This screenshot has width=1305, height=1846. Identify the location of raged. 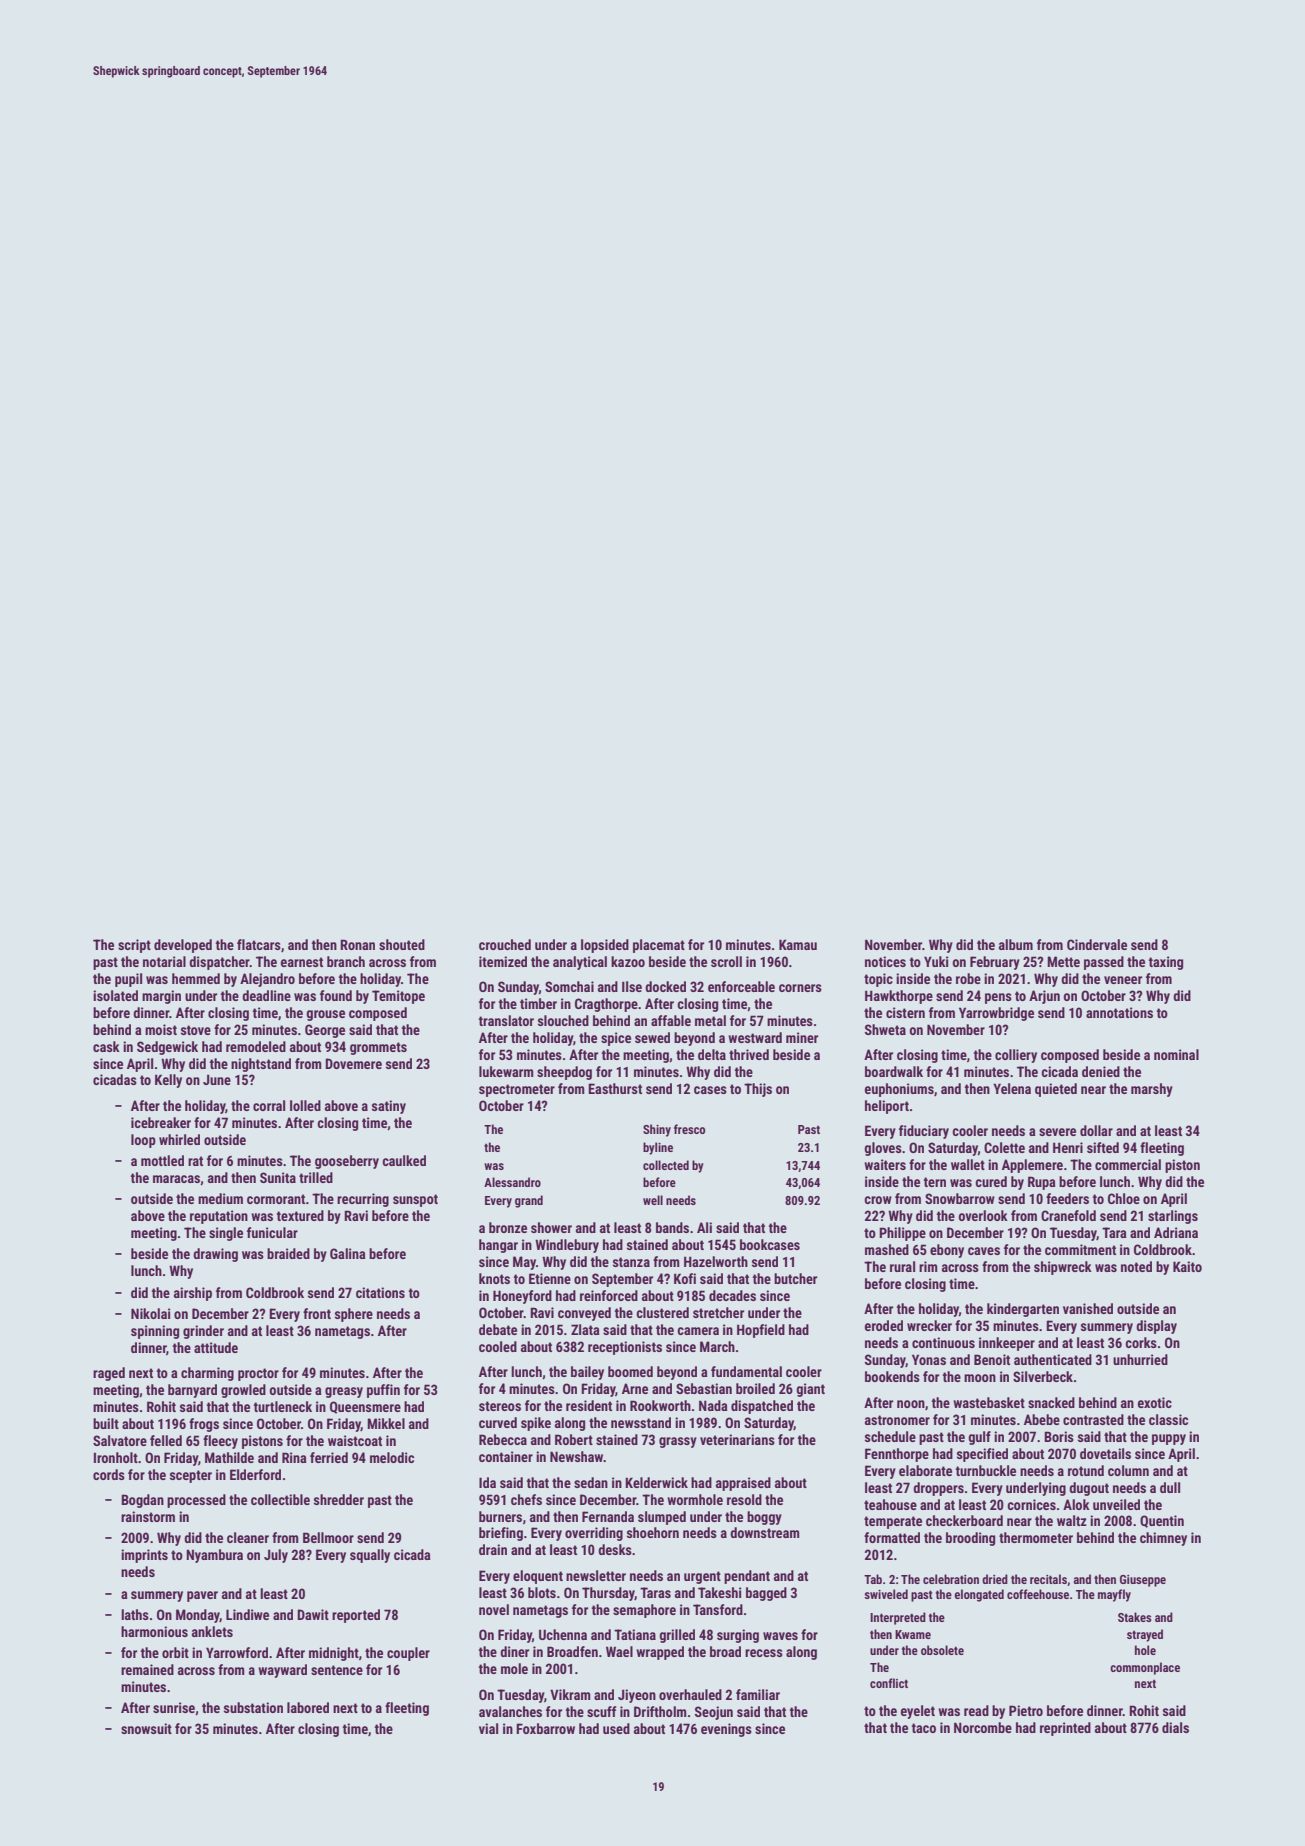
(109, 1374).
